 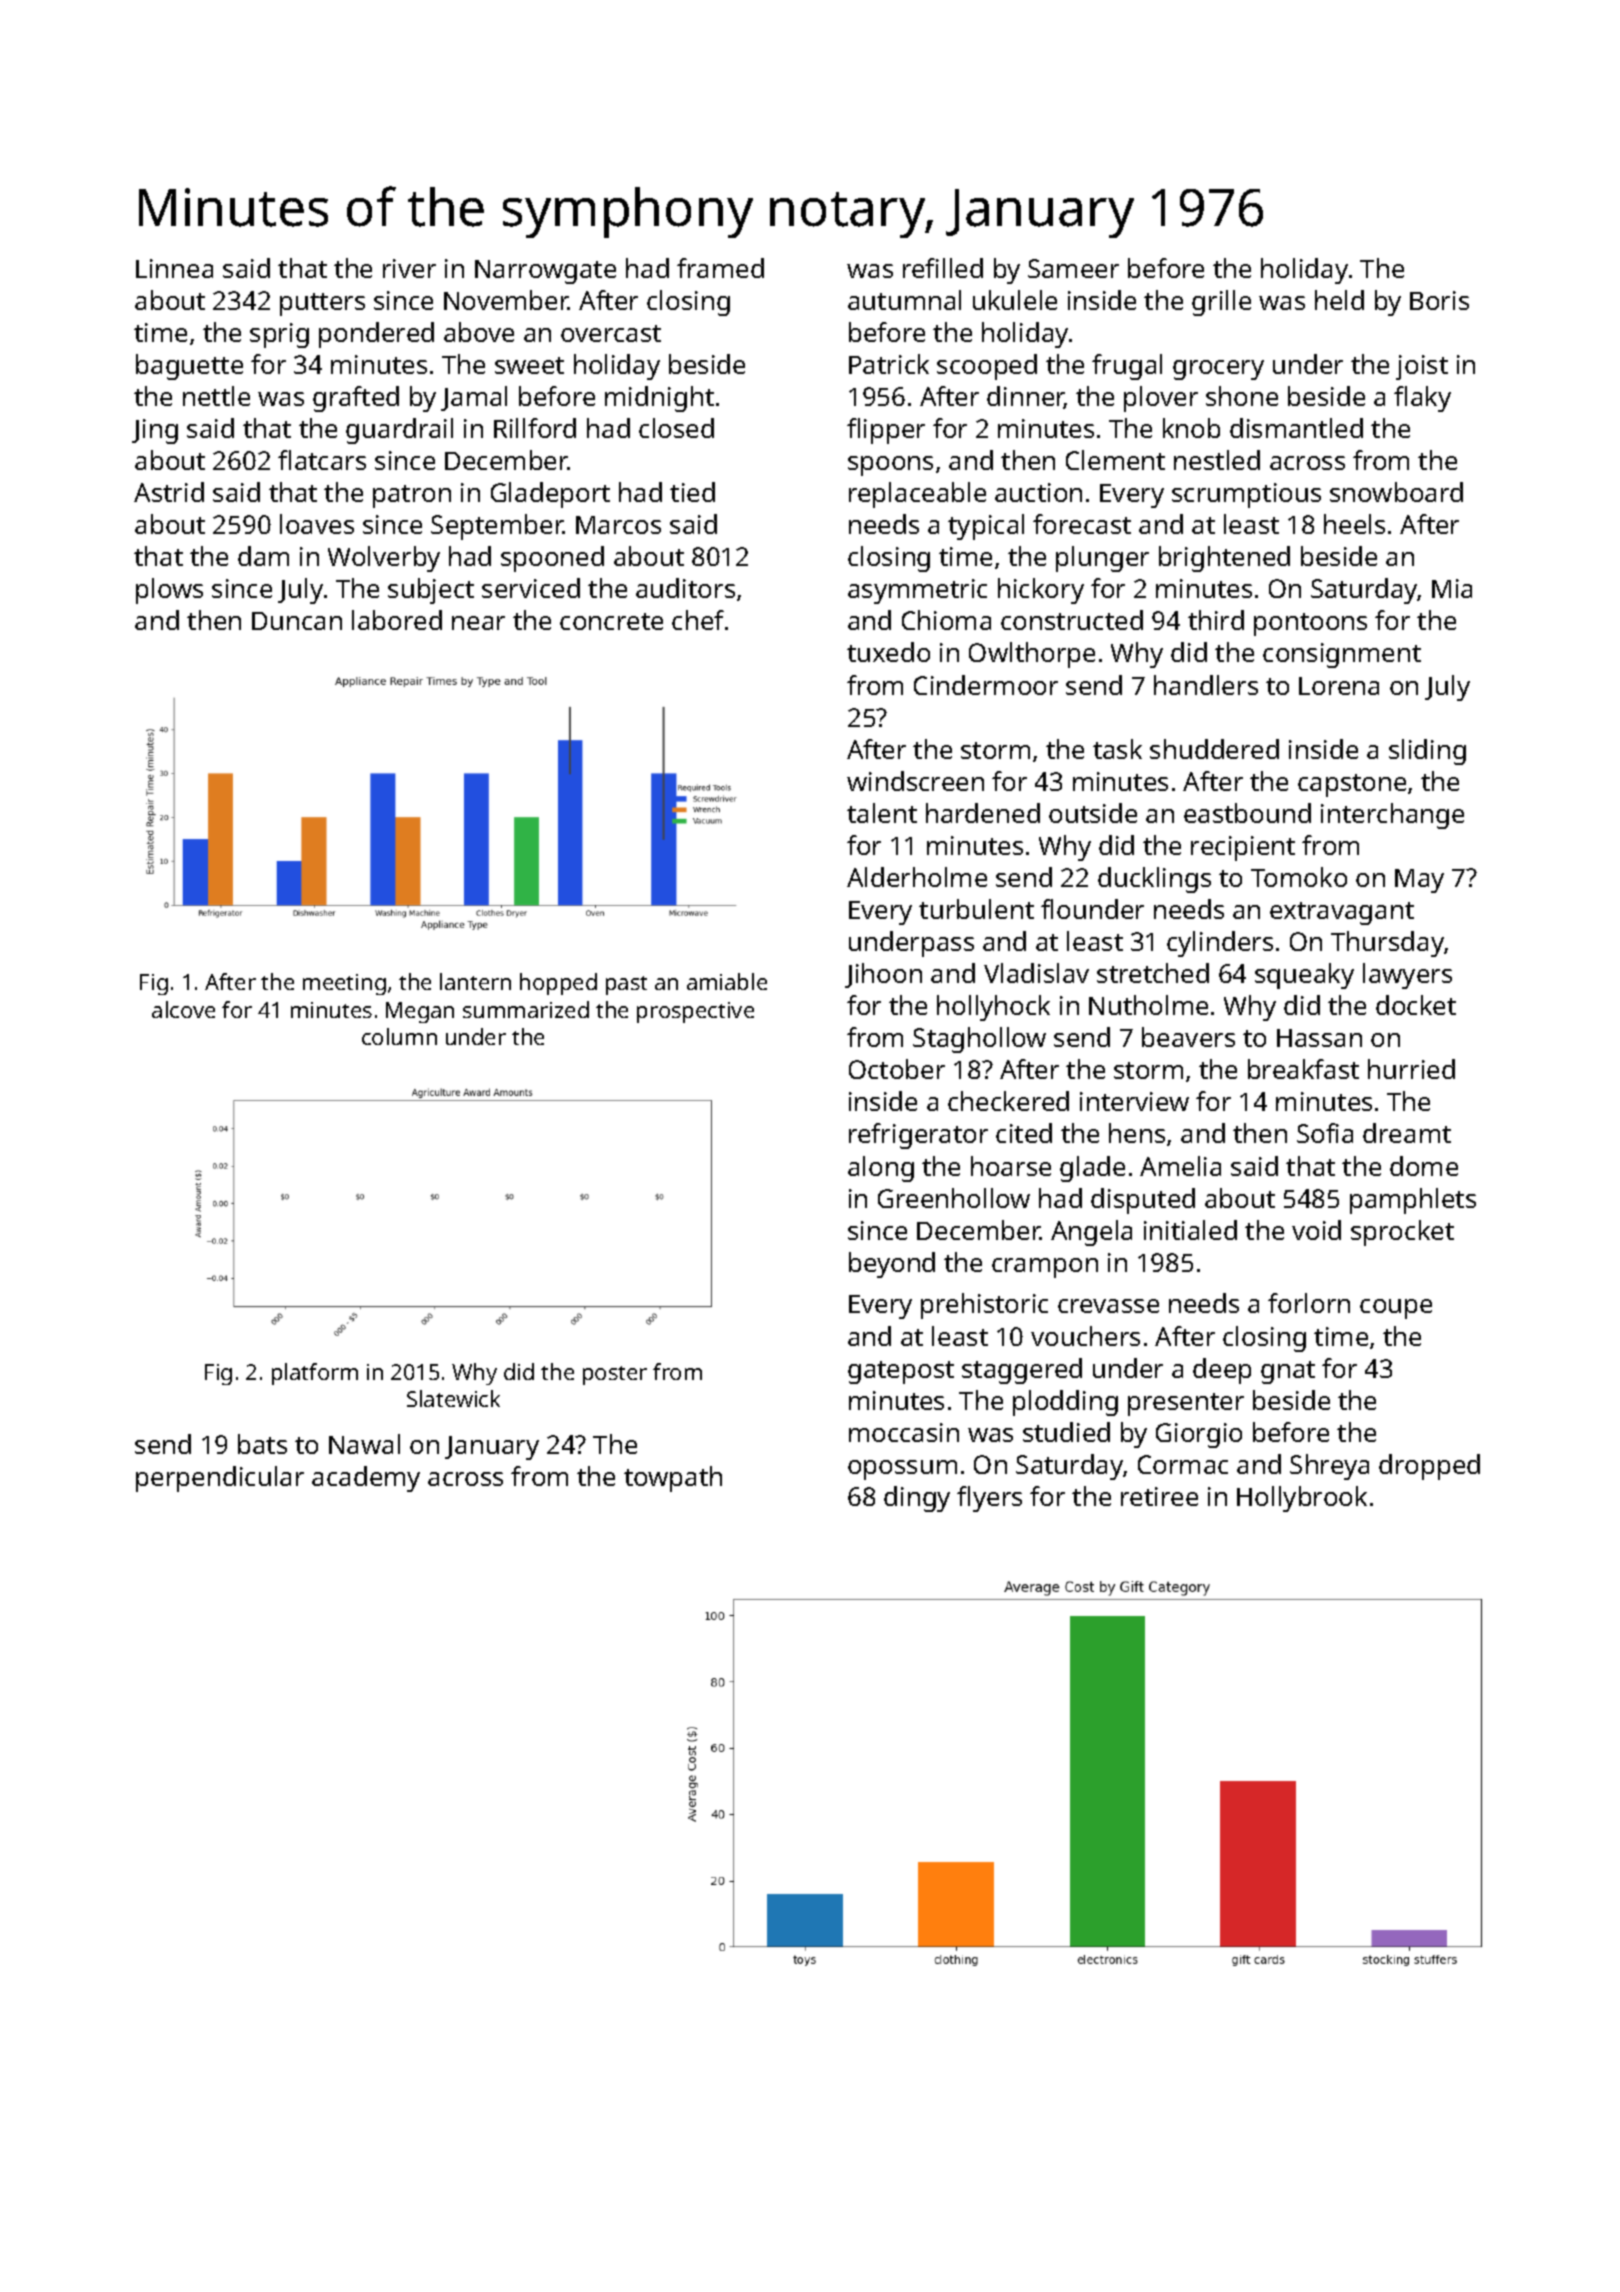 What do you see at coordinates (366, 1479) in the screenshot?
I see `academy` at bounding box center [366, 1479].
